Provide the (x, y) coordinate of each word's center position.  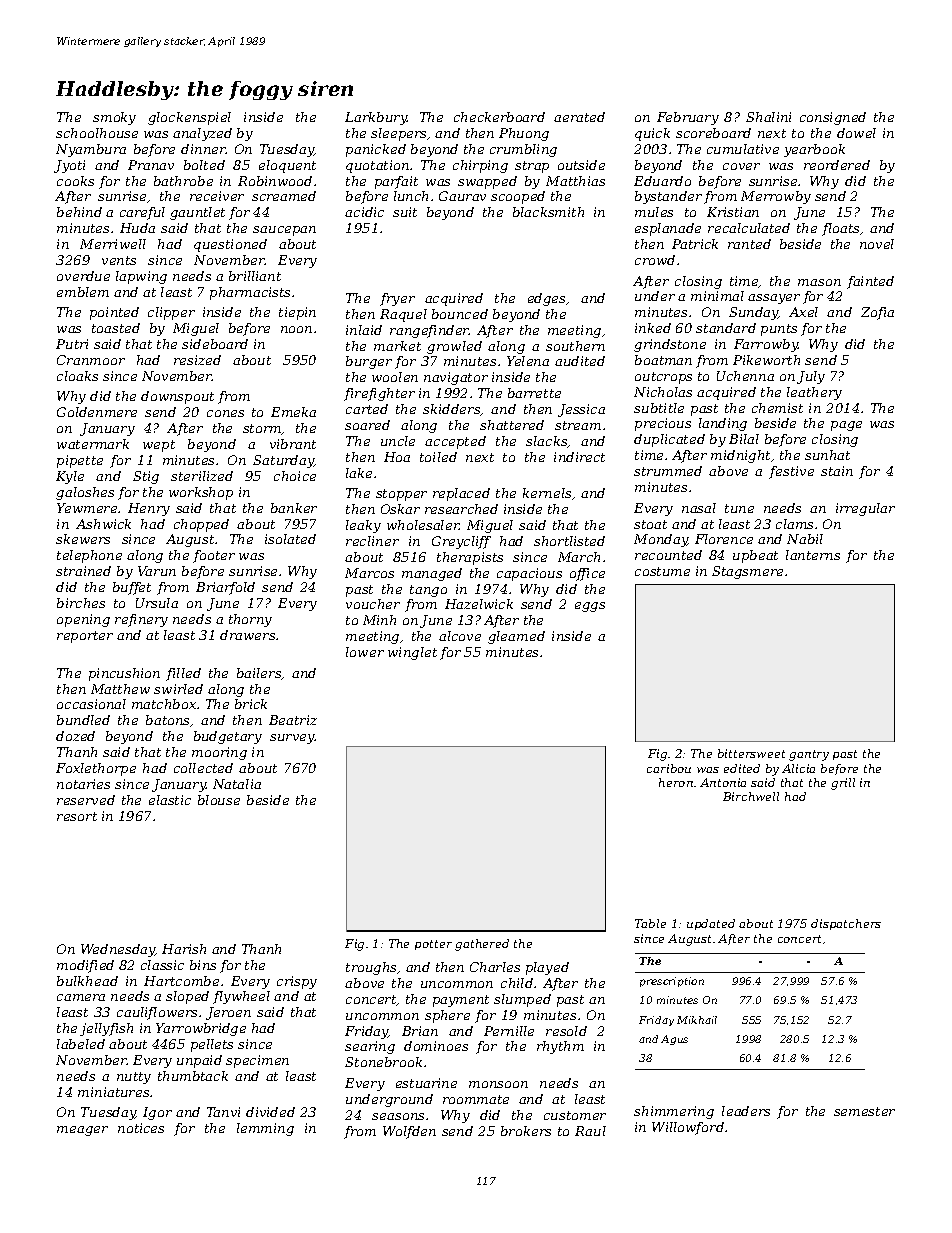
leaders (746, 1111)
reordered (837, 165)
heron (676, 782)
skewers (83, 539)
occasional (91, 704)
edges (546, 299)
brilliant (255, 276)
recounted (668, 555)
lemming (265, 1129)
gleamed (516, 637)
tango (428, 591)
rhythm (560, 1047)
